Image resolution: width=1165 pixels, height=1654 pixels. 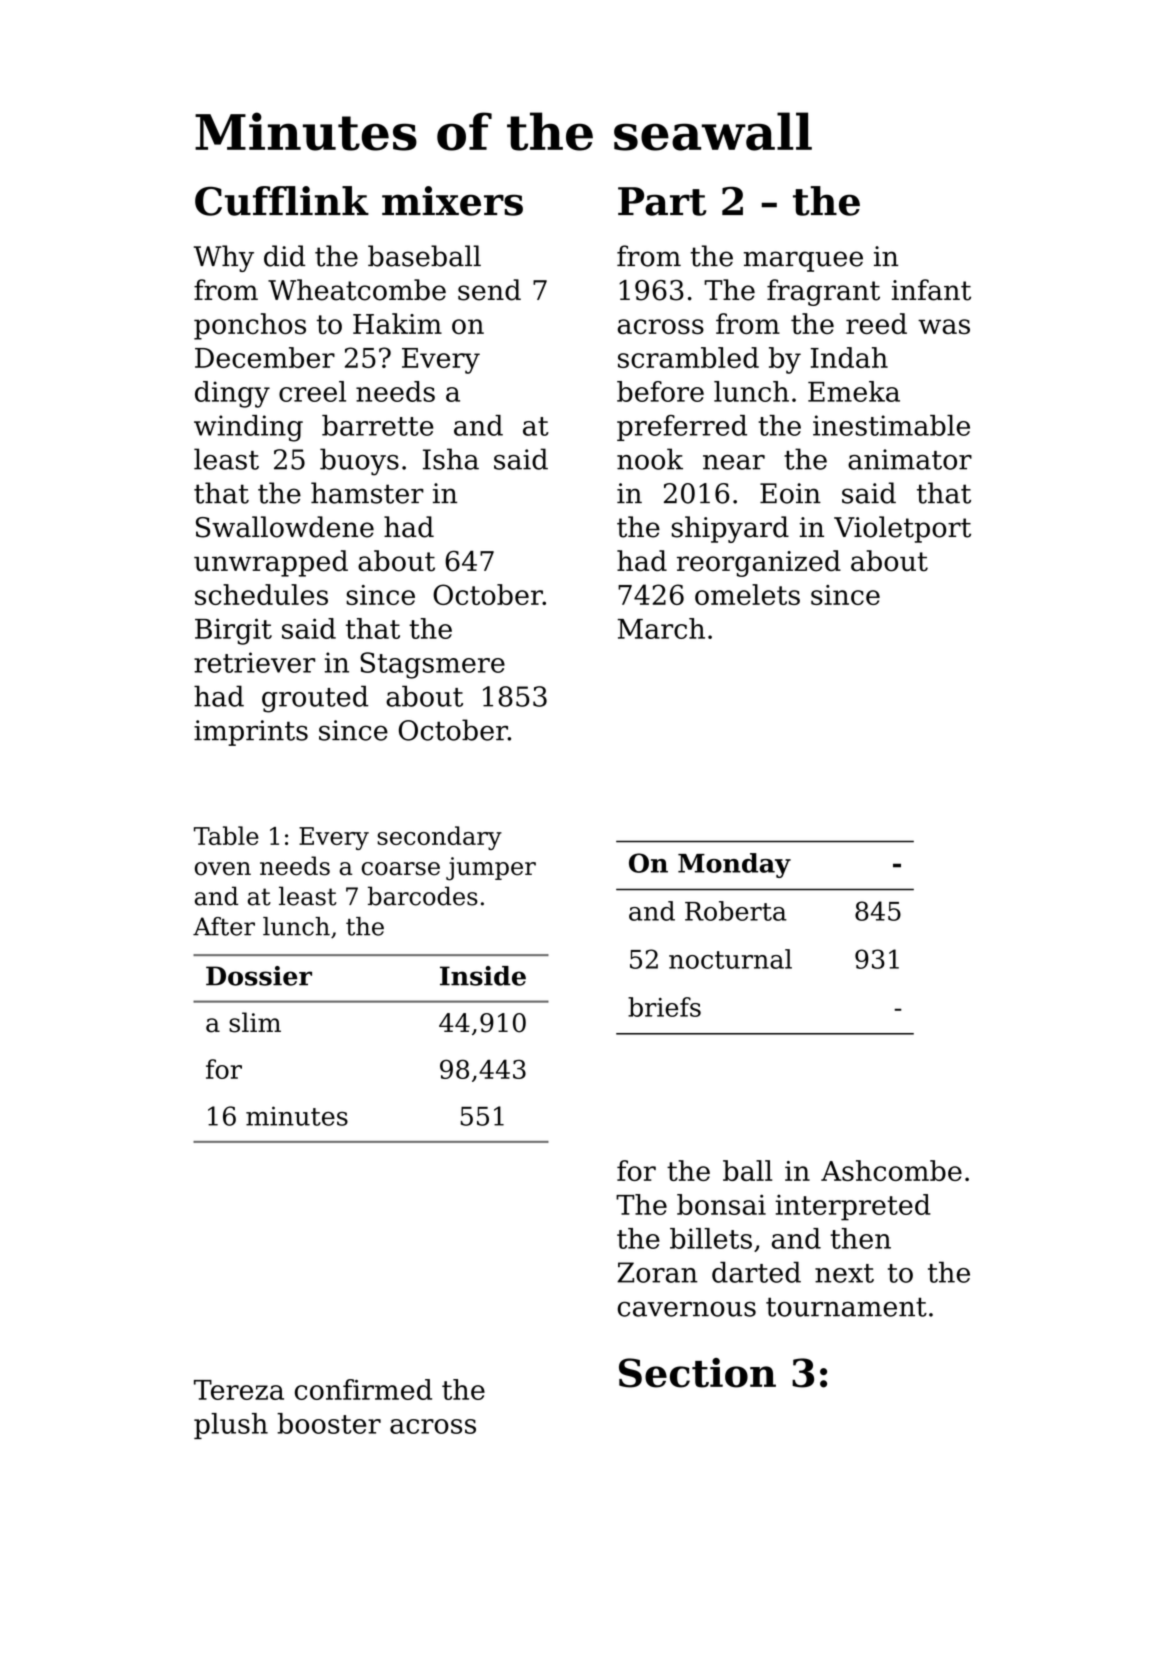 What do you see at coordinates (662, 201) in the document?
I see `Part` at bounding box center [662, 201].
